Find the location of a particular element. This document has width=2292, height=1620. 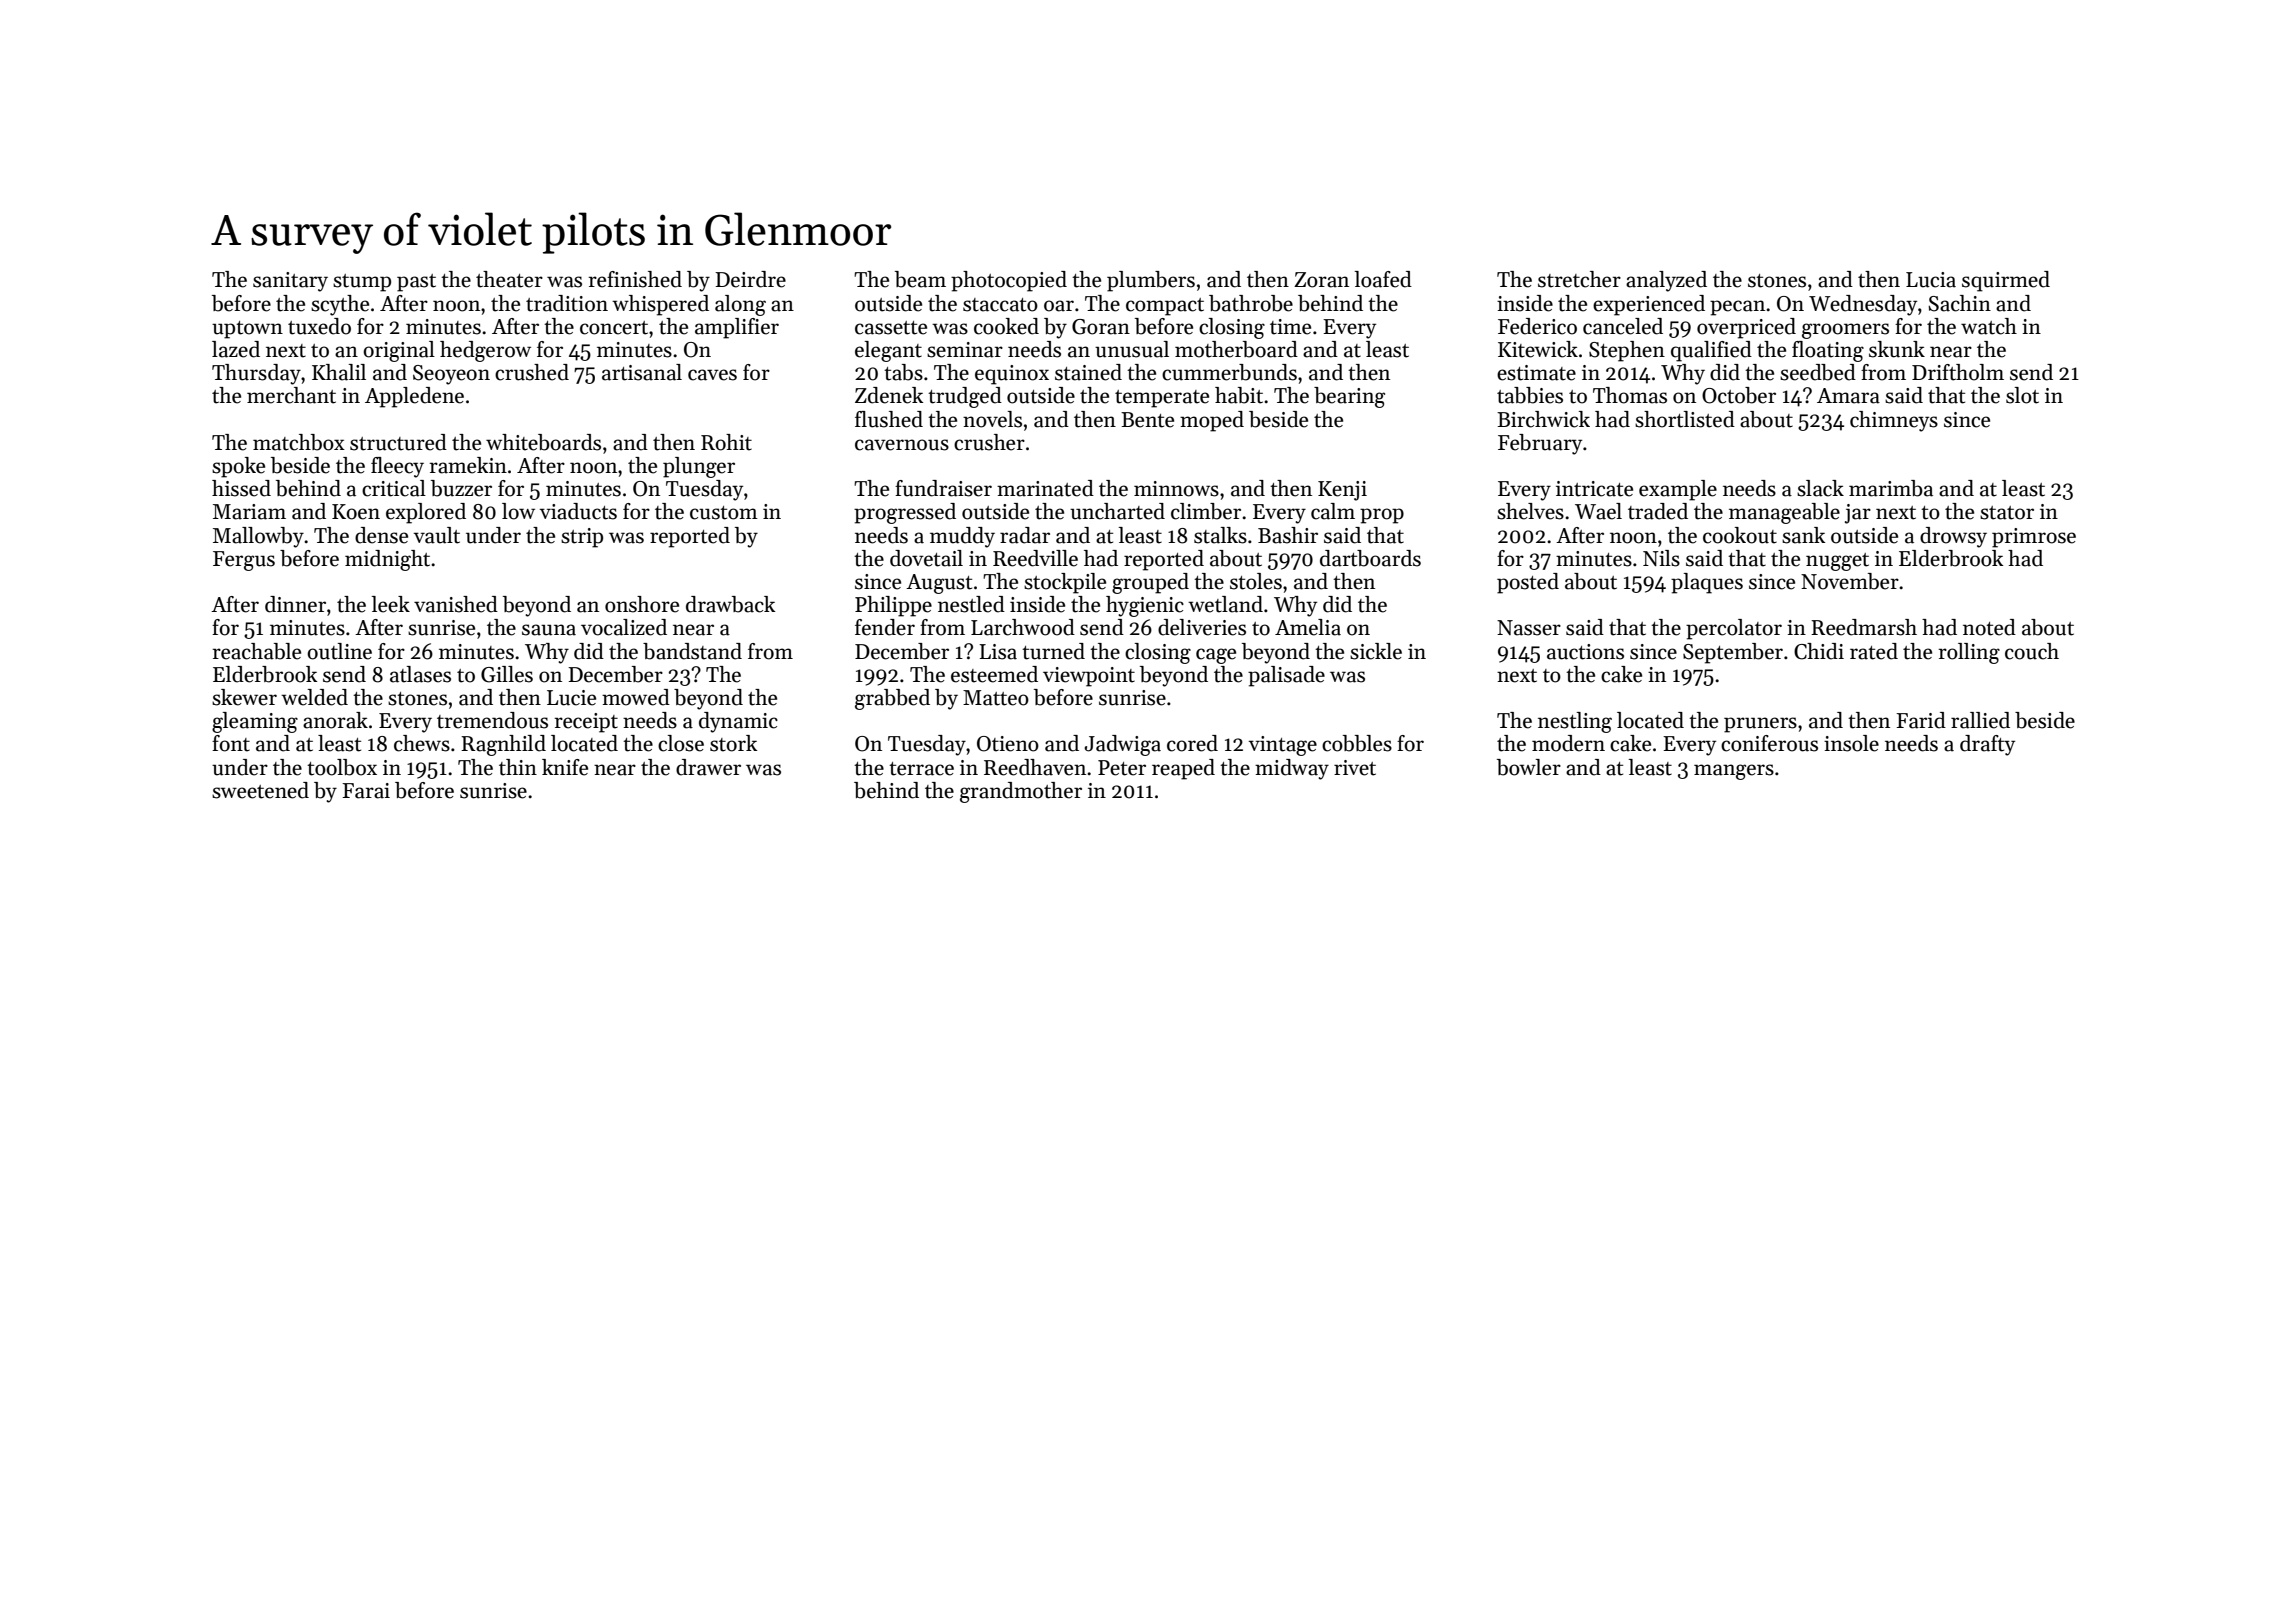

Gilles is located at coordinates (507, 674).
